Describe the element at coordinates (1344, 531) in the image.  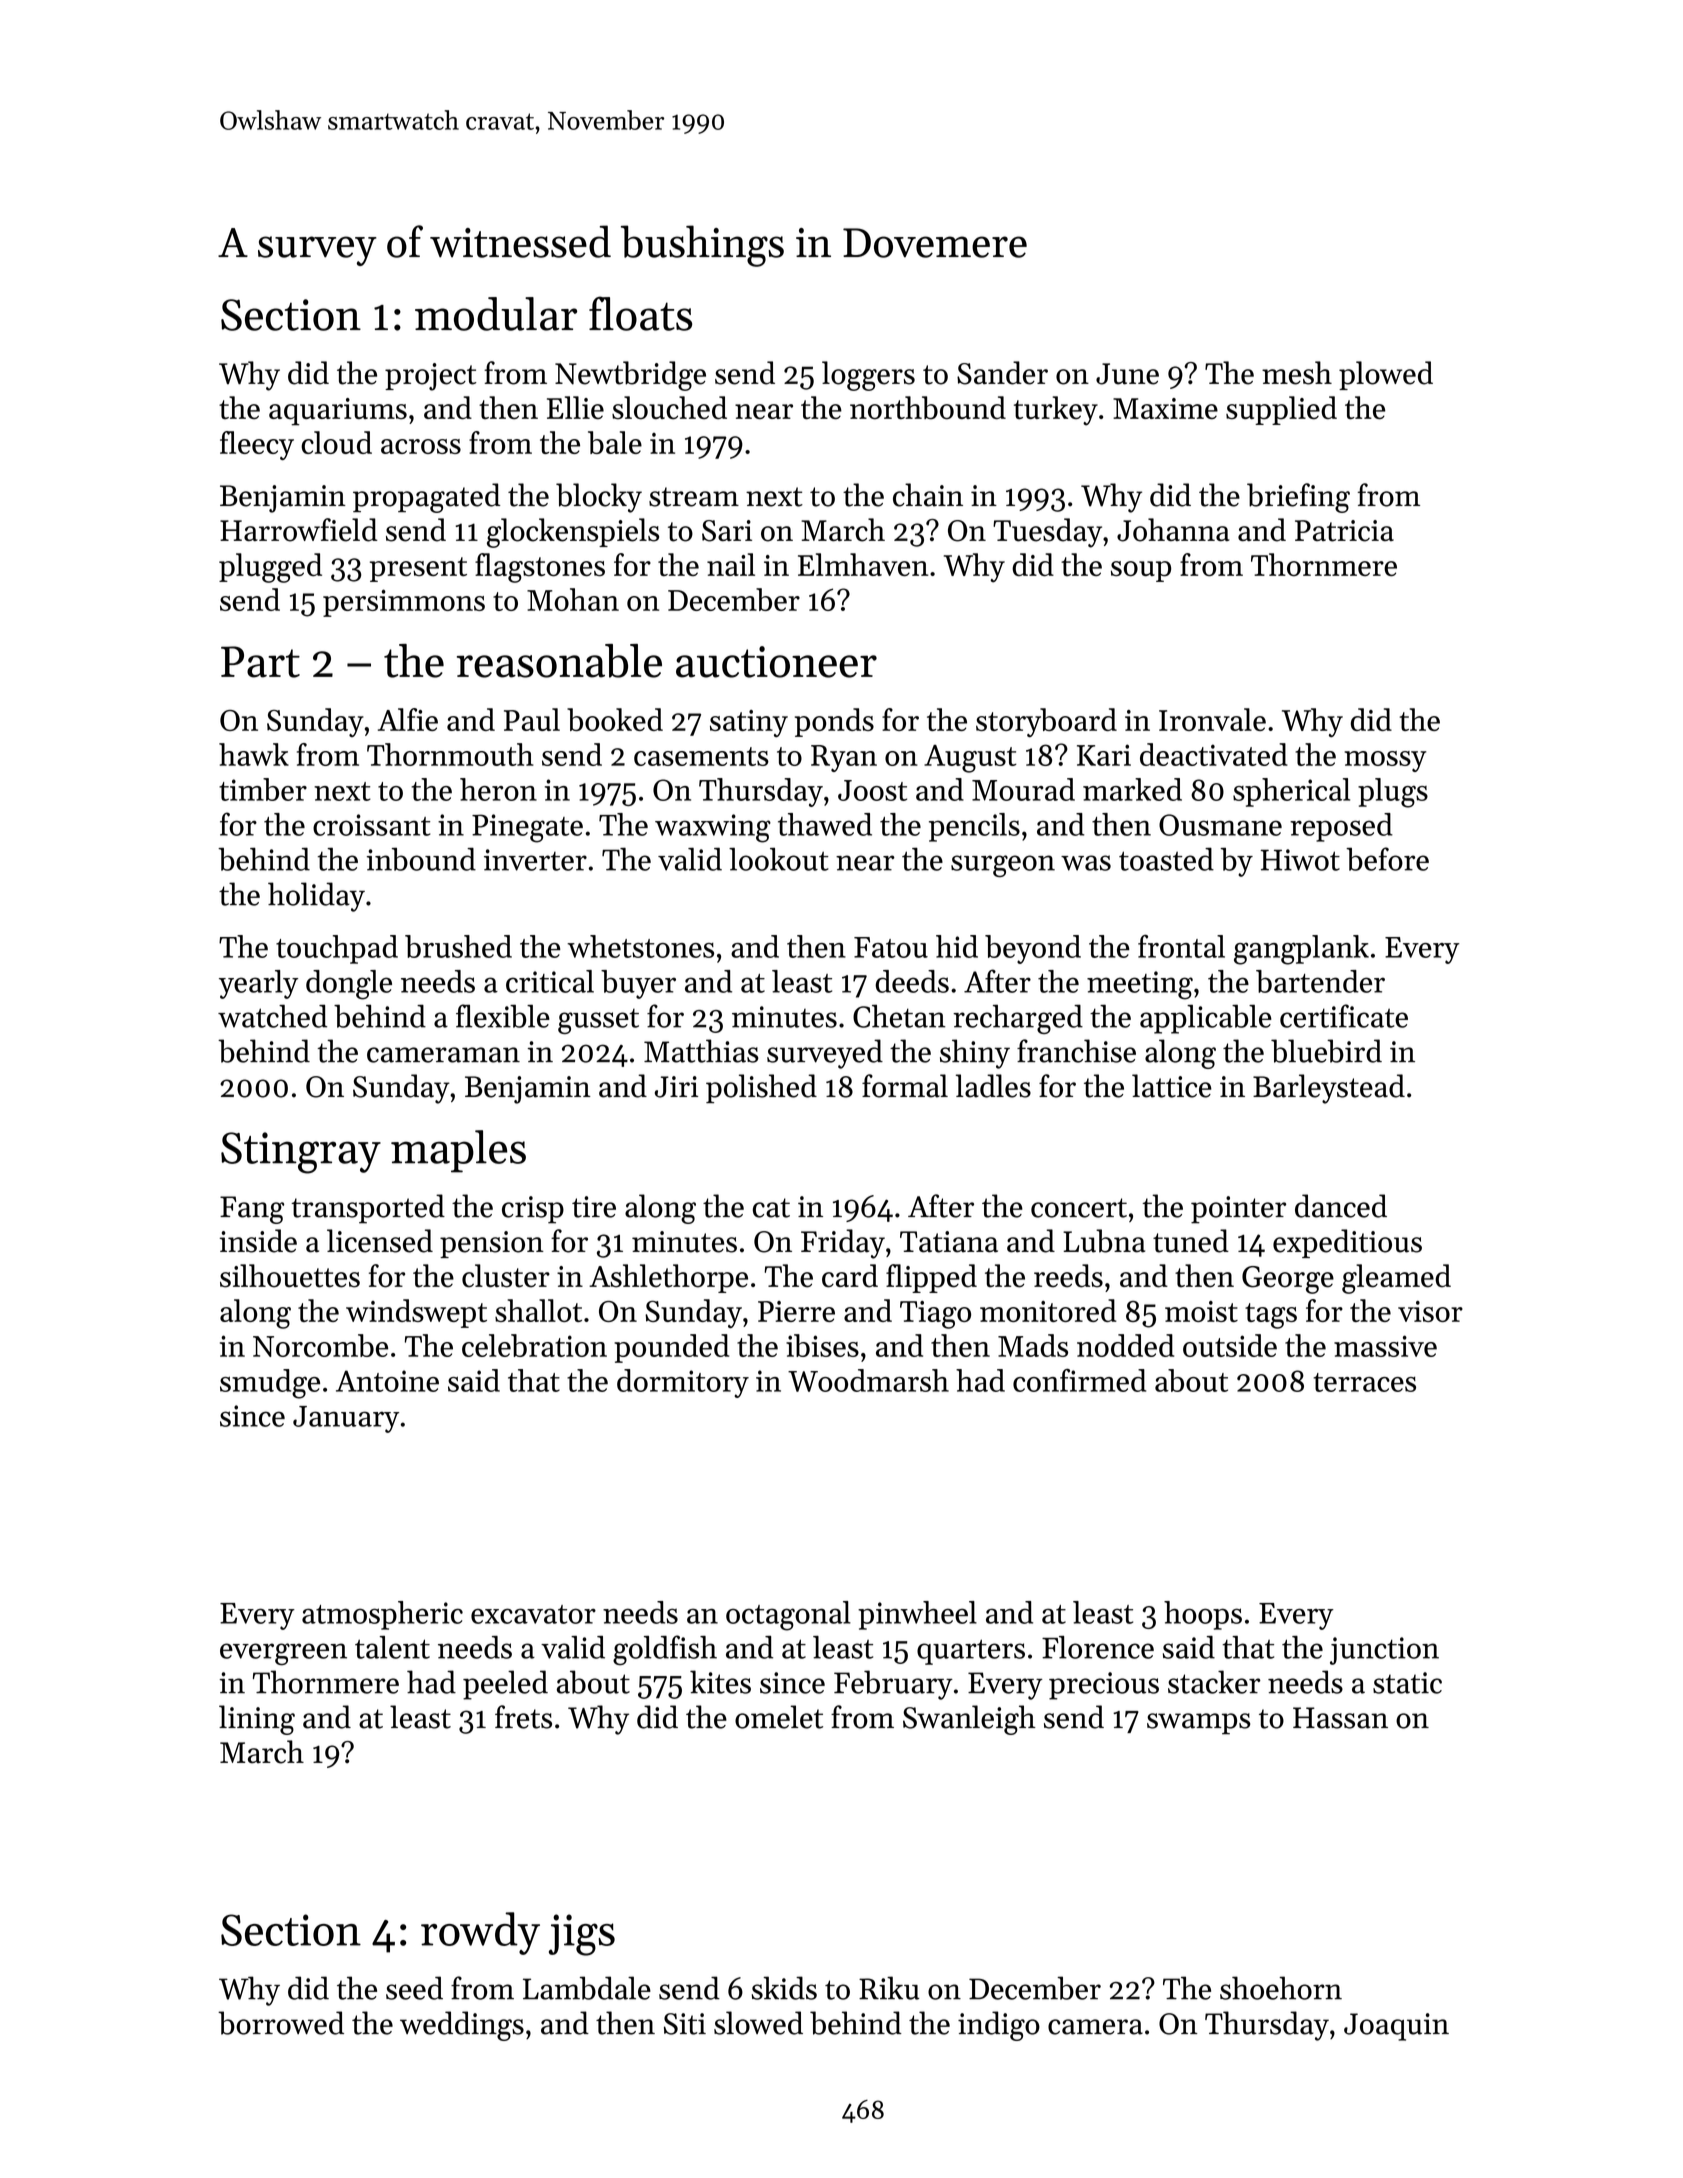
I see `Patricia` at that location.
